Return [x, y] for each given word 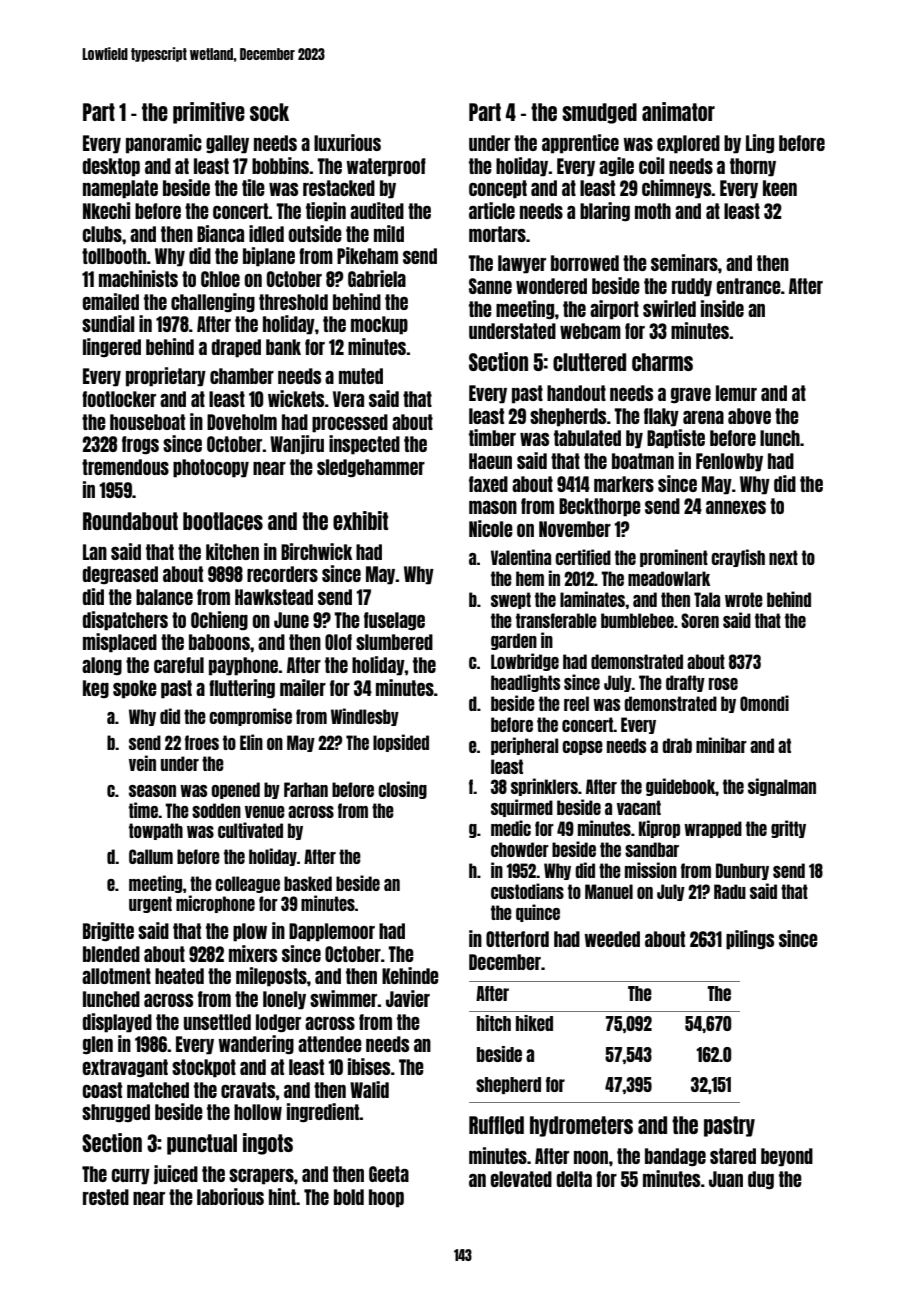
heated [179, 976]
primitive [209, 113]
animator [678, 111]
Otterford [517, 939]
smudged [599, 113]
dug [761, 1180]
